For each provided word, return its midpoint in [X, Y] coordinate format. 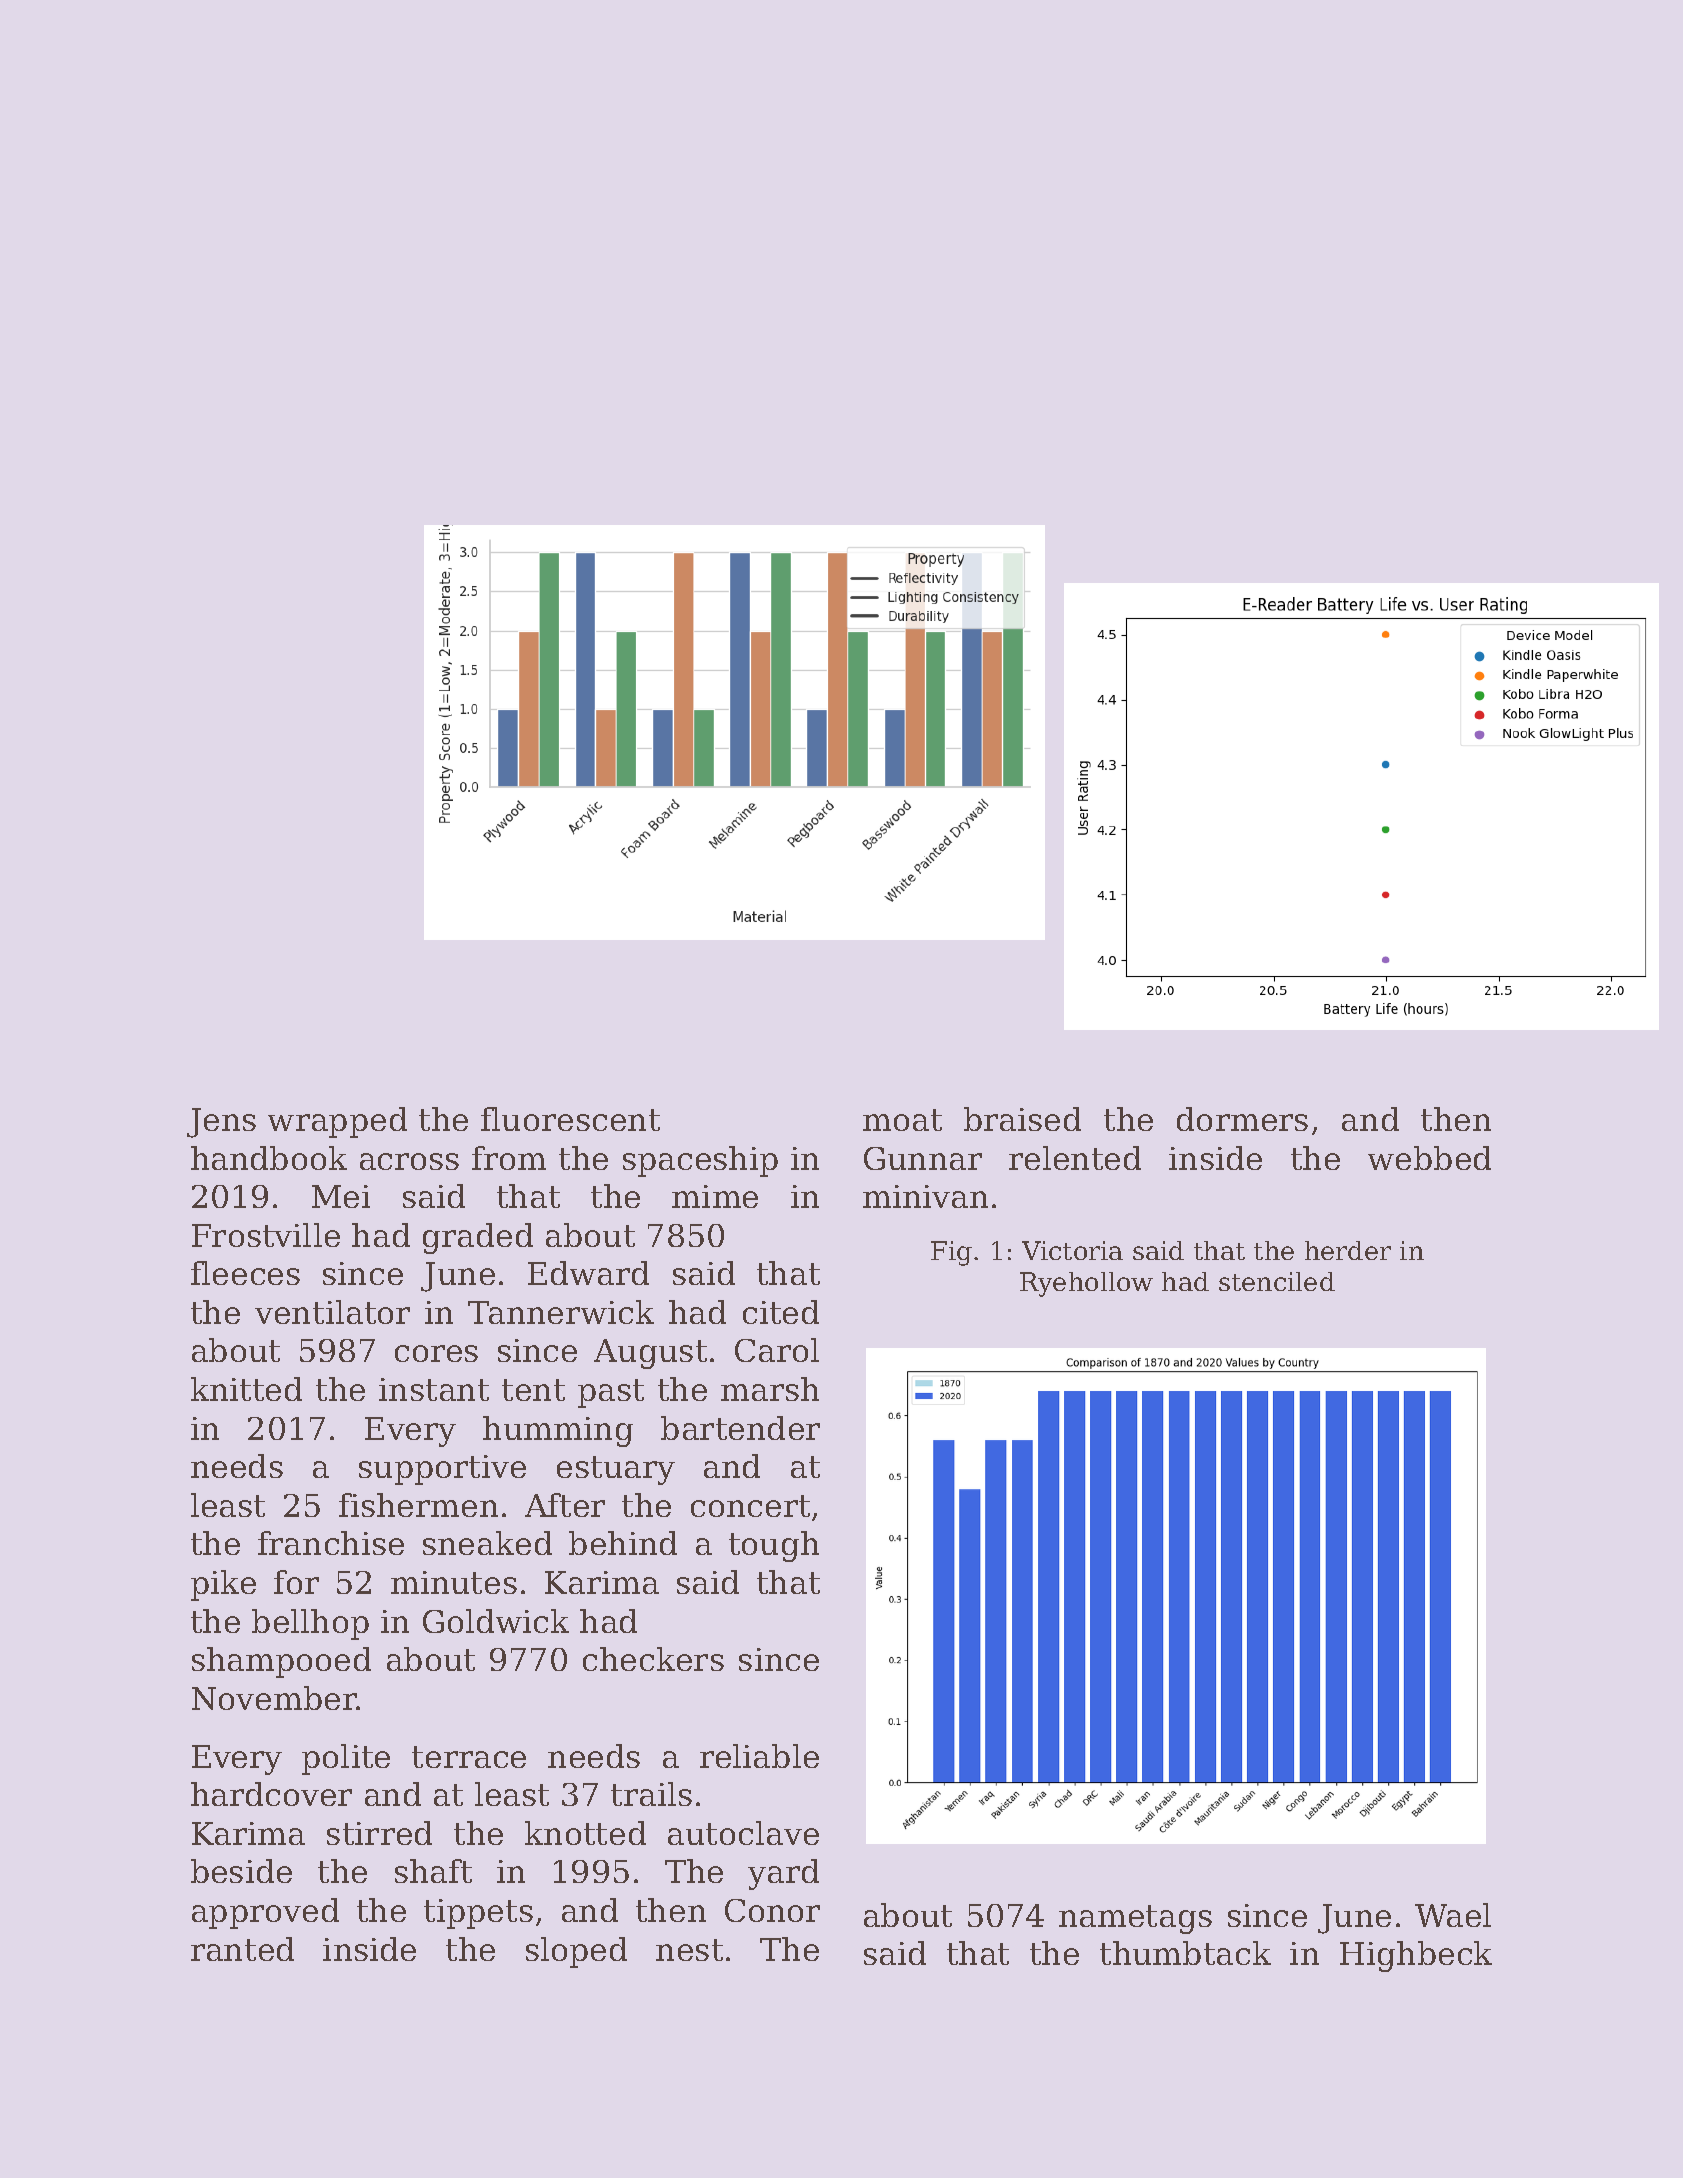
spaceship [700, 1161]
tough [774, 1546]
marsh [770, 1389]
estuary [616, 1470]
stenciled [1277, 1281]
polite [346, 1759]
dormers [1242, 1119]
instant [434, 1389]
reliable [759, 1756]
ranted [242, 1949]
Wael [1453, 1915]
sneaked [487, 1543]
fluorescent [570, 1119]
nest [689, 1950]
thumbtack [1185, 1953]
